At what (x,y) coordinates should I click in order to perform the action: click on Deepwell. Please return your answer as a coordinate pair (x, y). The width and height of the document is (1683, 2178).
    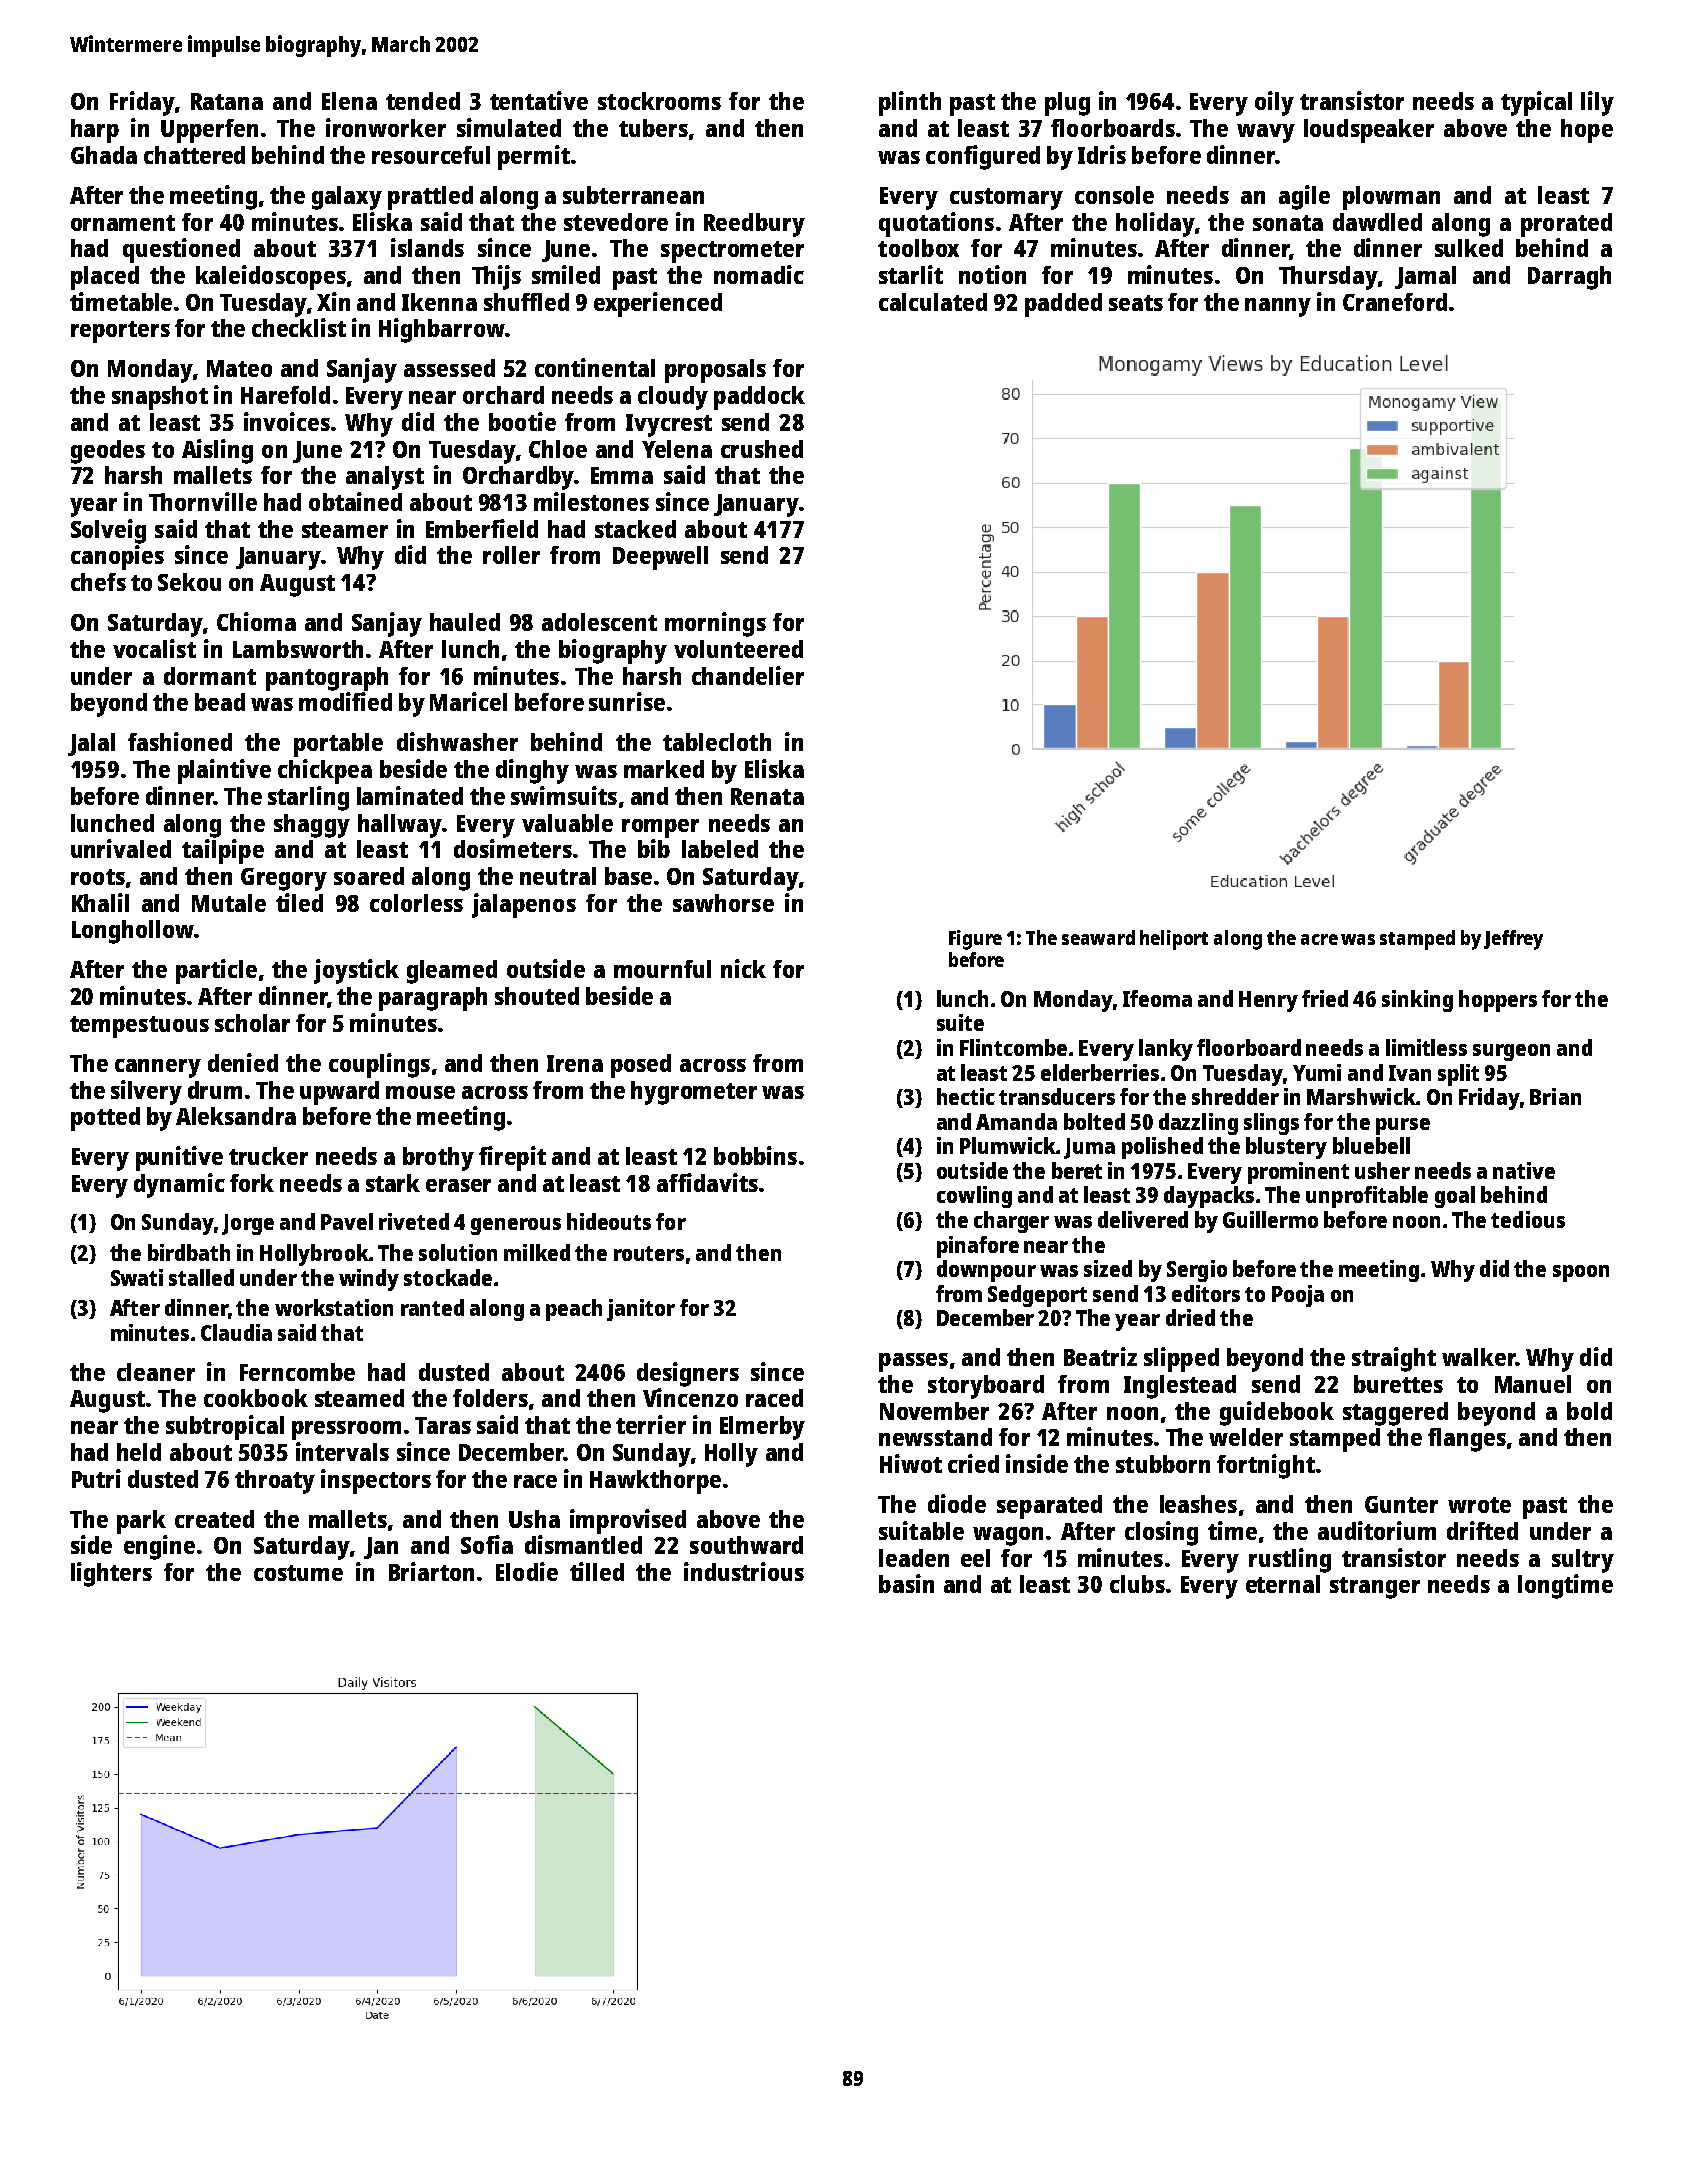
    Looking at the image, I should click on (660, 558).
